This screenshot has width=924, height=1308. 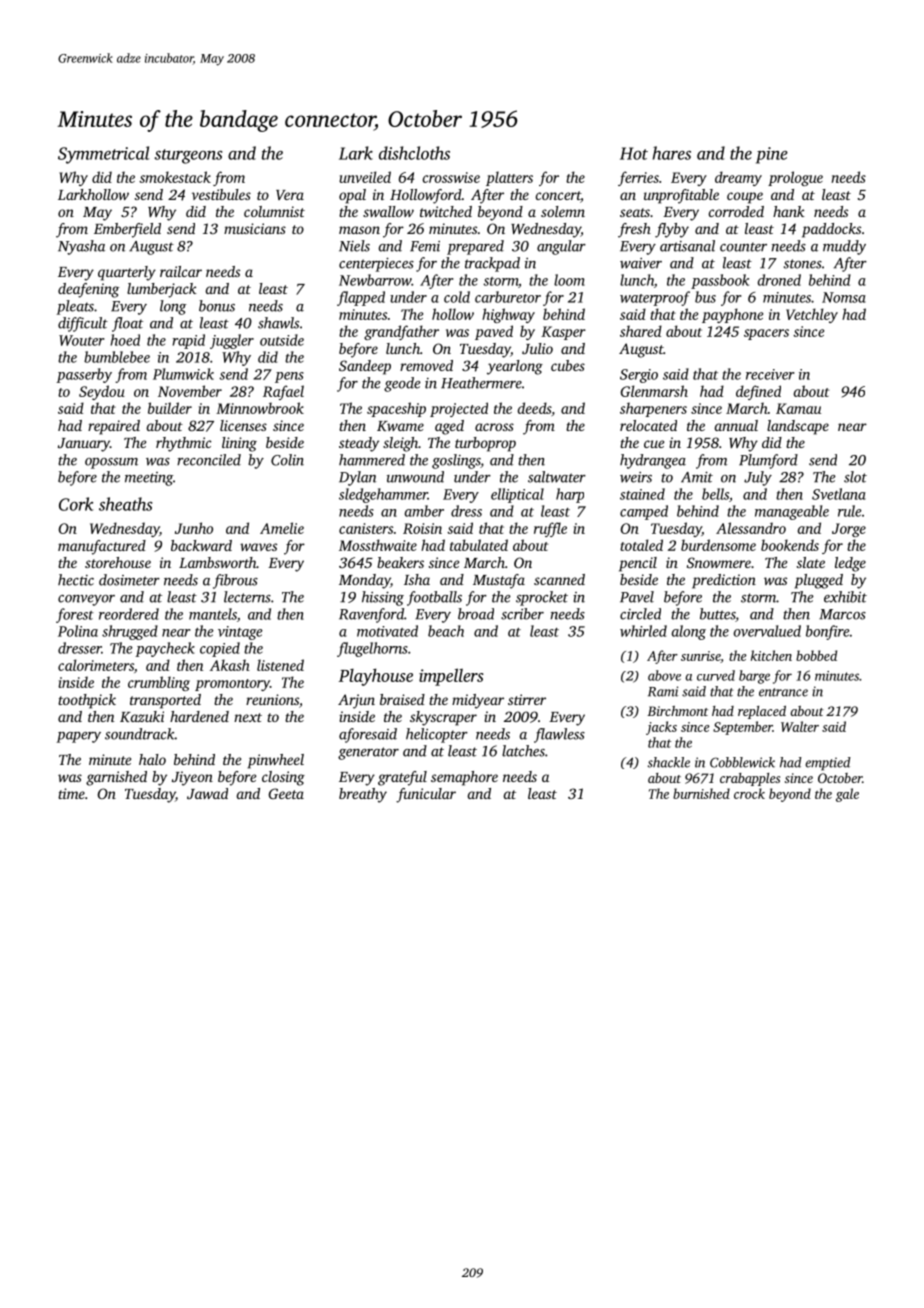 I want to click on burnished, so click(x=701, y=793).
